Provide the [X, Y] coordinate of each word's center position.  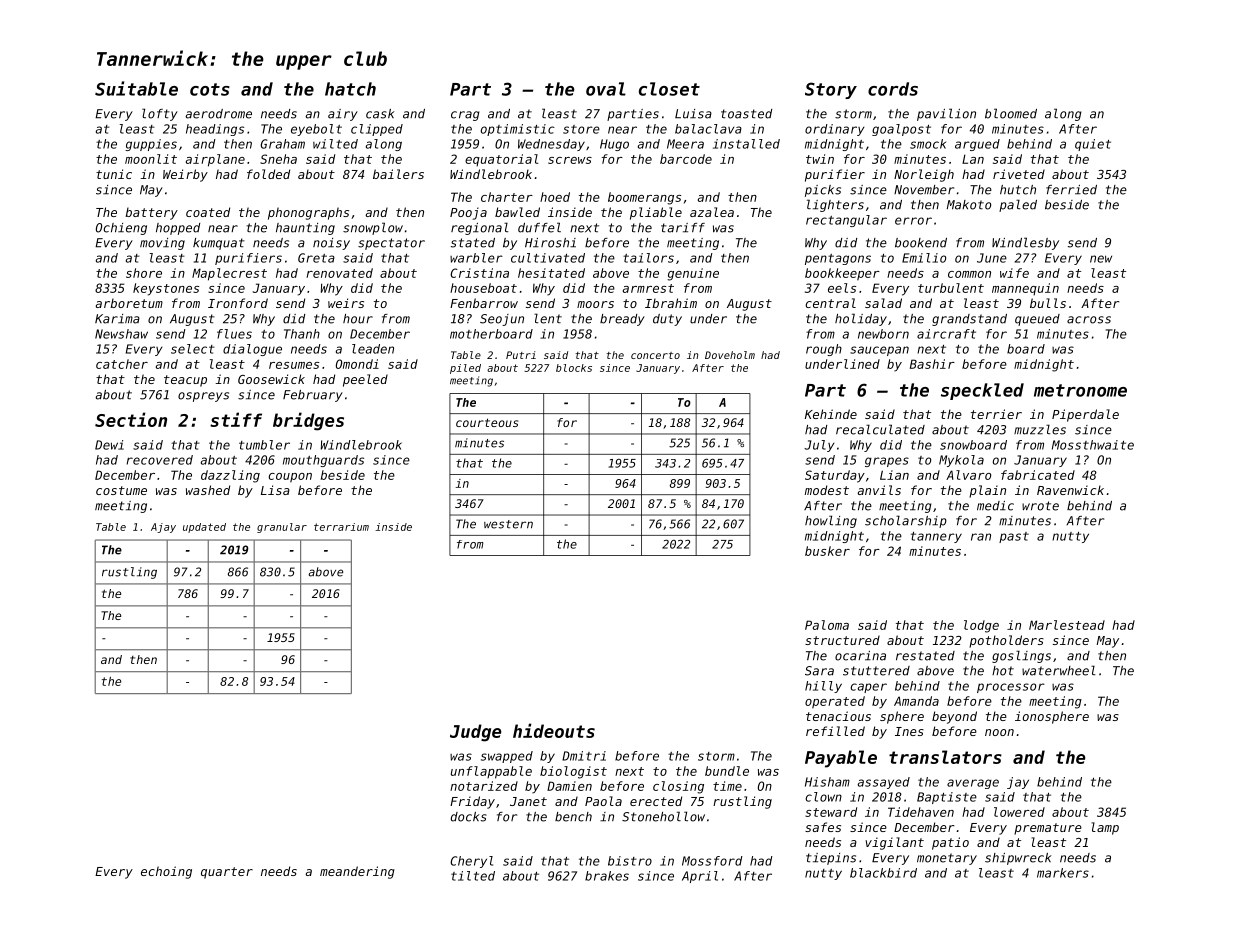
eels [842, 288]
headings [215, 130]
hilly [823, 687]
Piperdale [1085, 415]
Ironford [238, 303]
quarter [227, 873]
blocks [574, 368]
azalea [712, 212]
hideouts [554, 730]
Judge [475, 733]
